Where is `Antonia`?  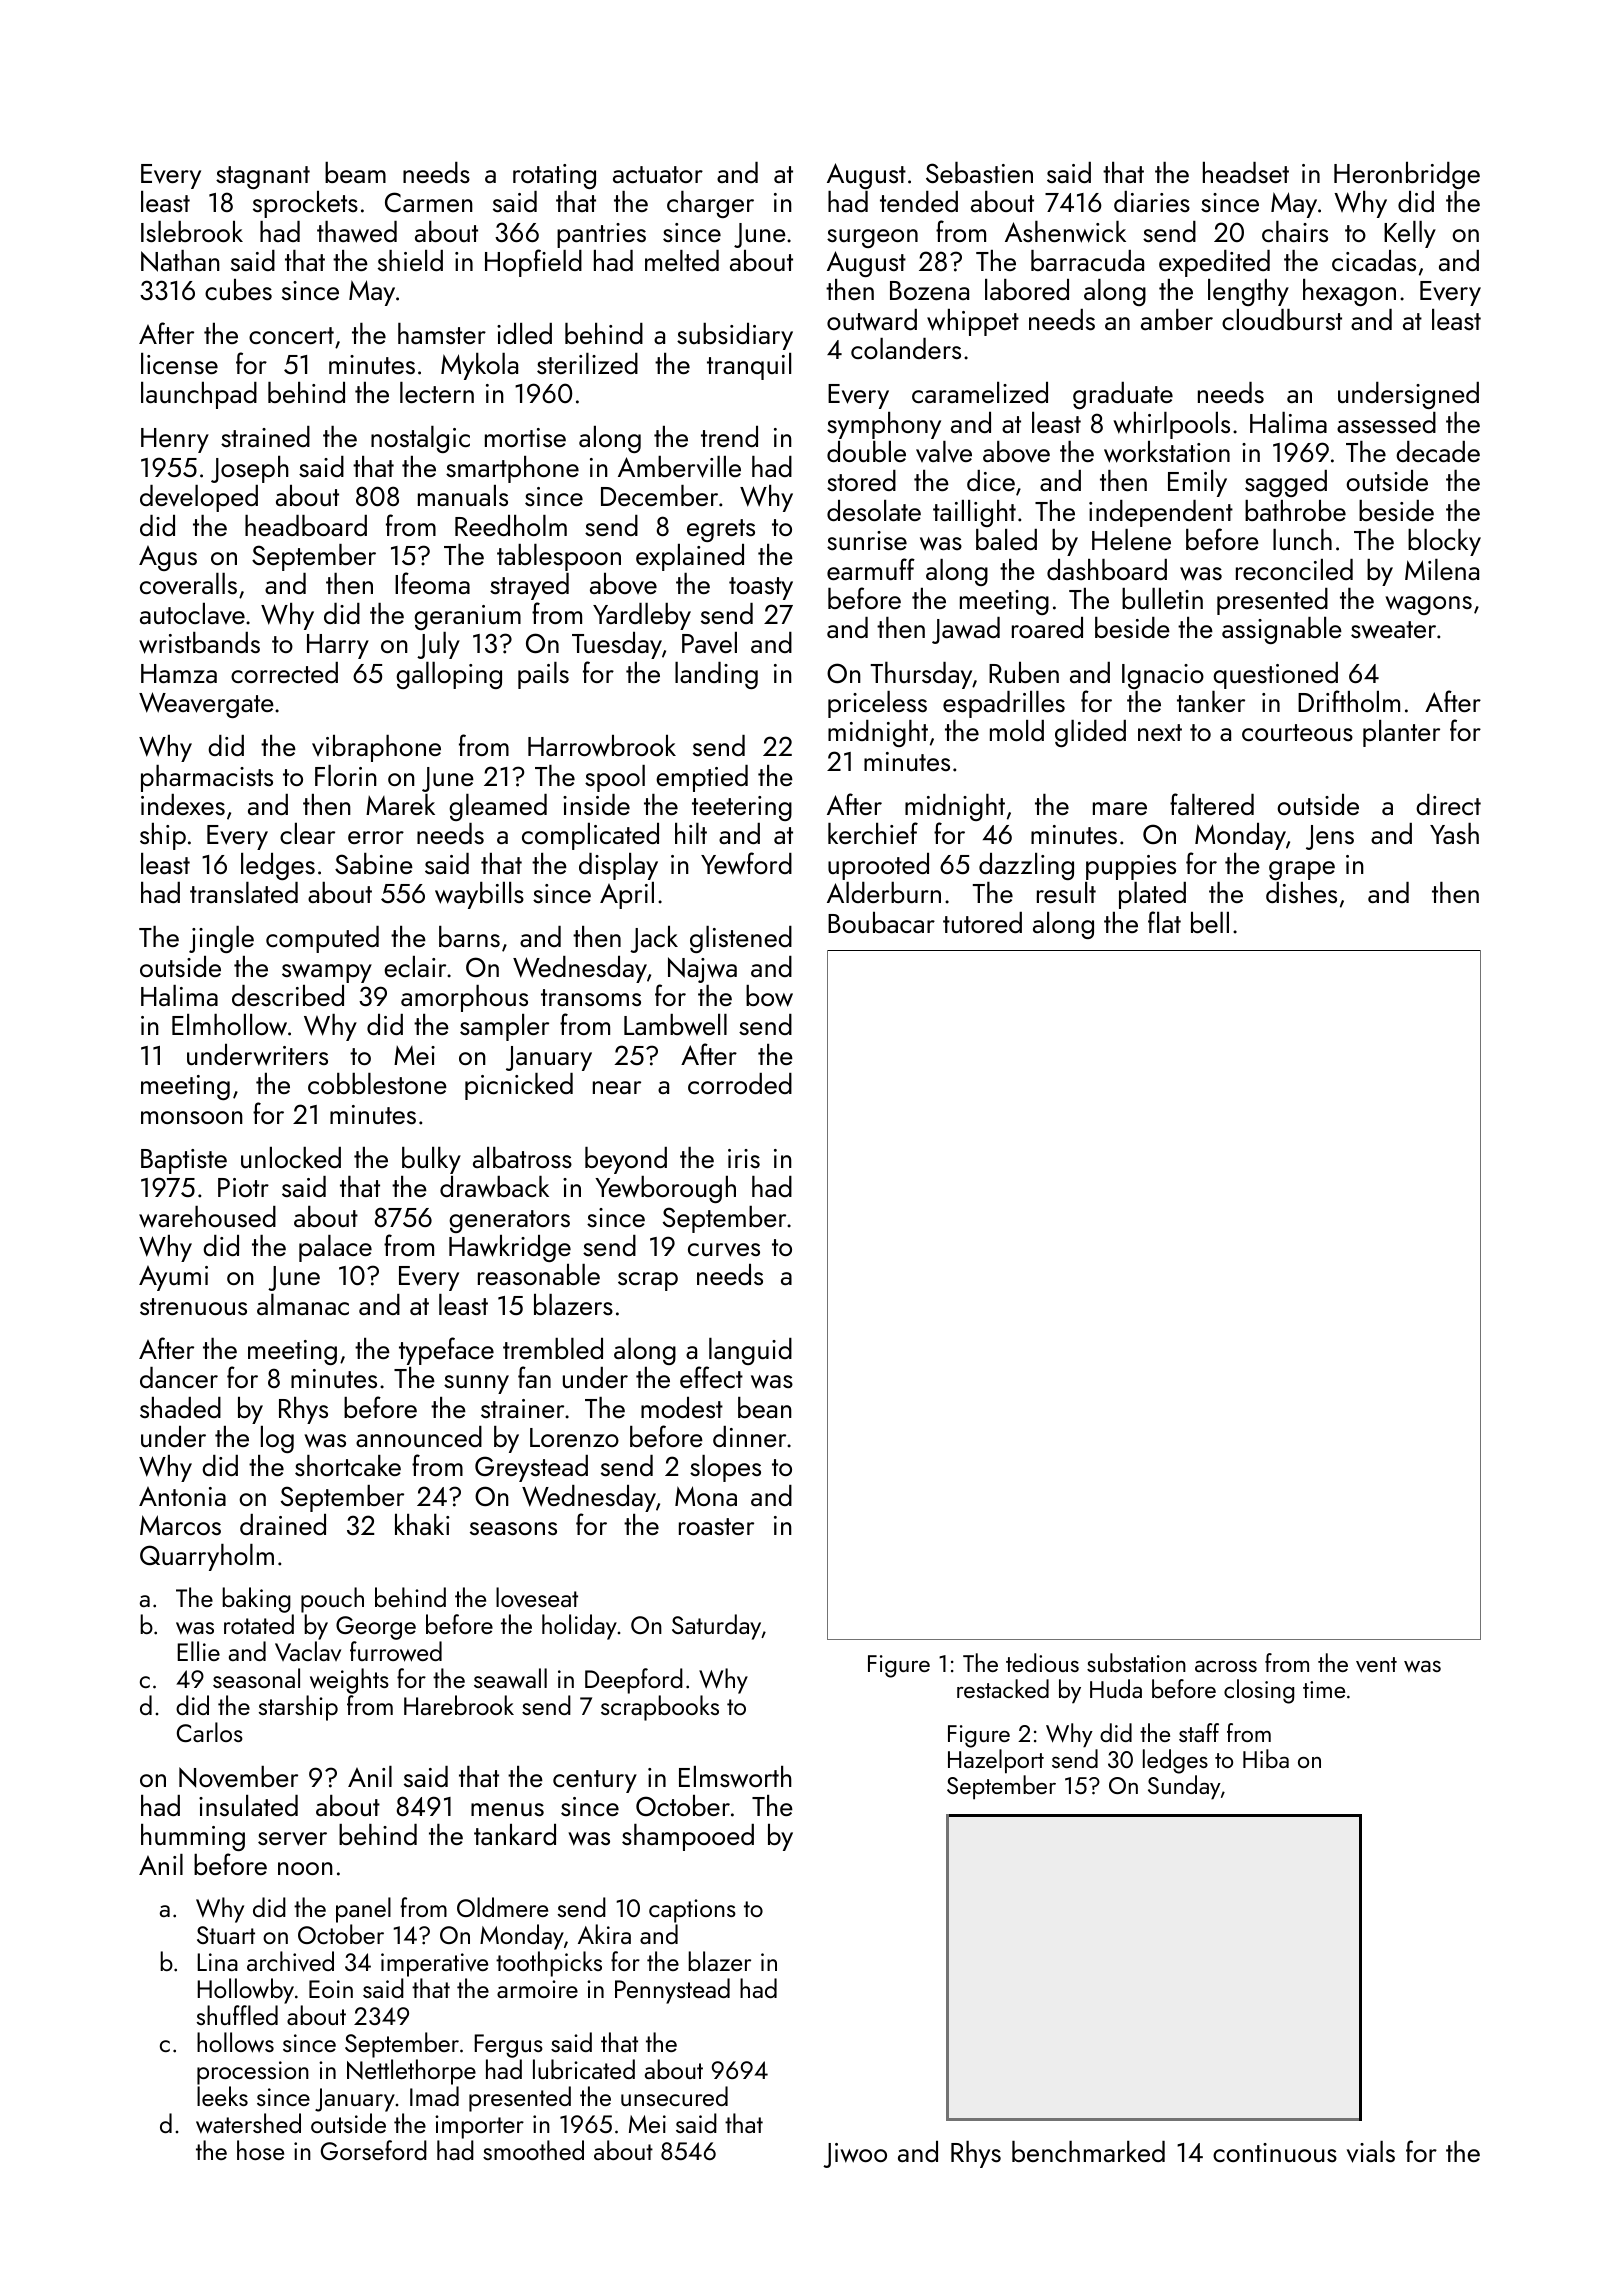 Antonia is located at coordinates (182, 1496).
